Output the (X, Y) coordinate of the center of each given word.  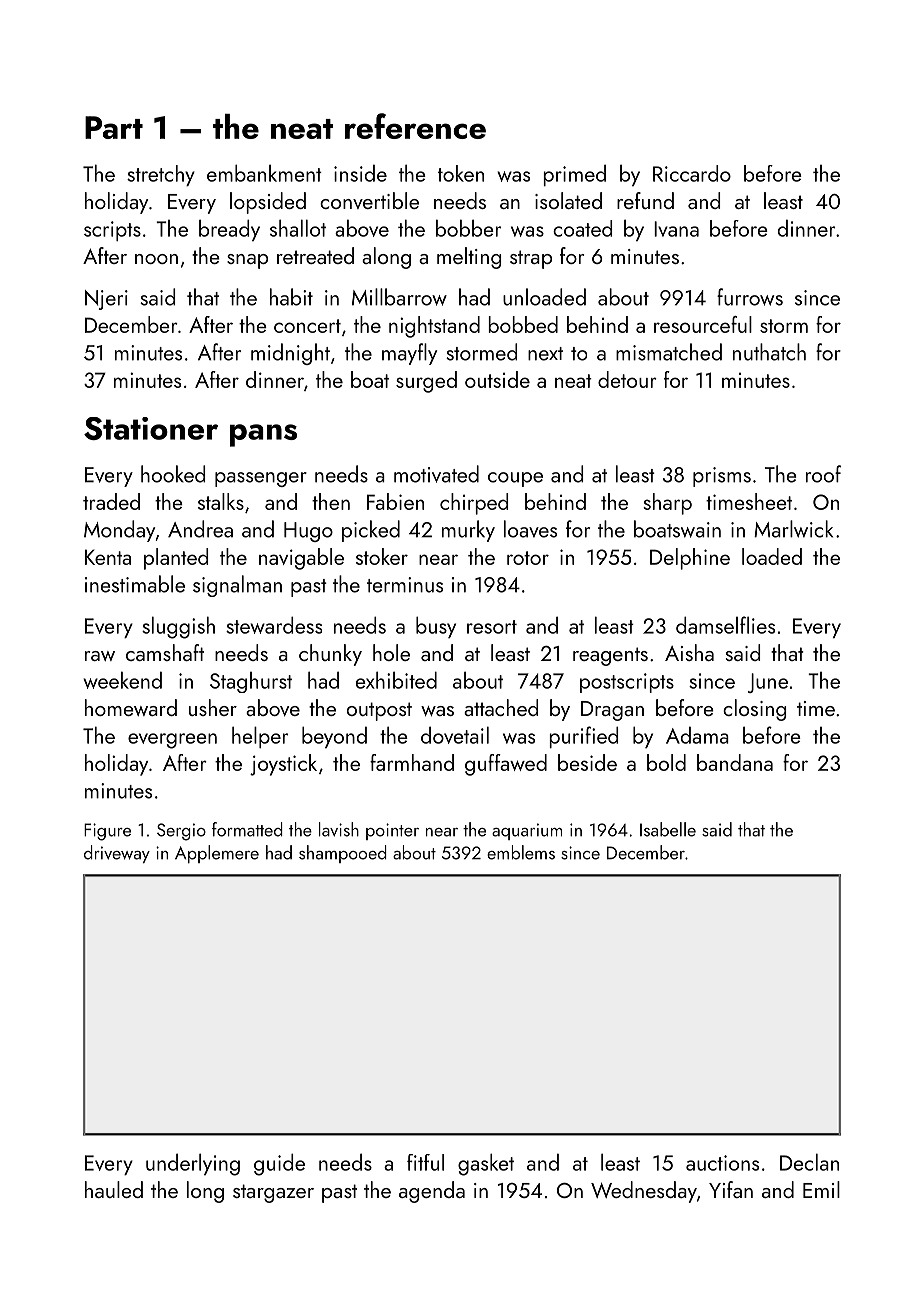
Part (114, 127)
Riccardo (692, 173)
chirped (474, 504)
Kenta (108, 557)
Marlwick (793, 529)
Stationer (151, 428)
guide (279, 1164)
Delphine (690, 559)
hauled (114, 1189)
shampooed (343, 854)
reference (415, 126)
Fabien (395, 501)
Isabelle (668, 829)
